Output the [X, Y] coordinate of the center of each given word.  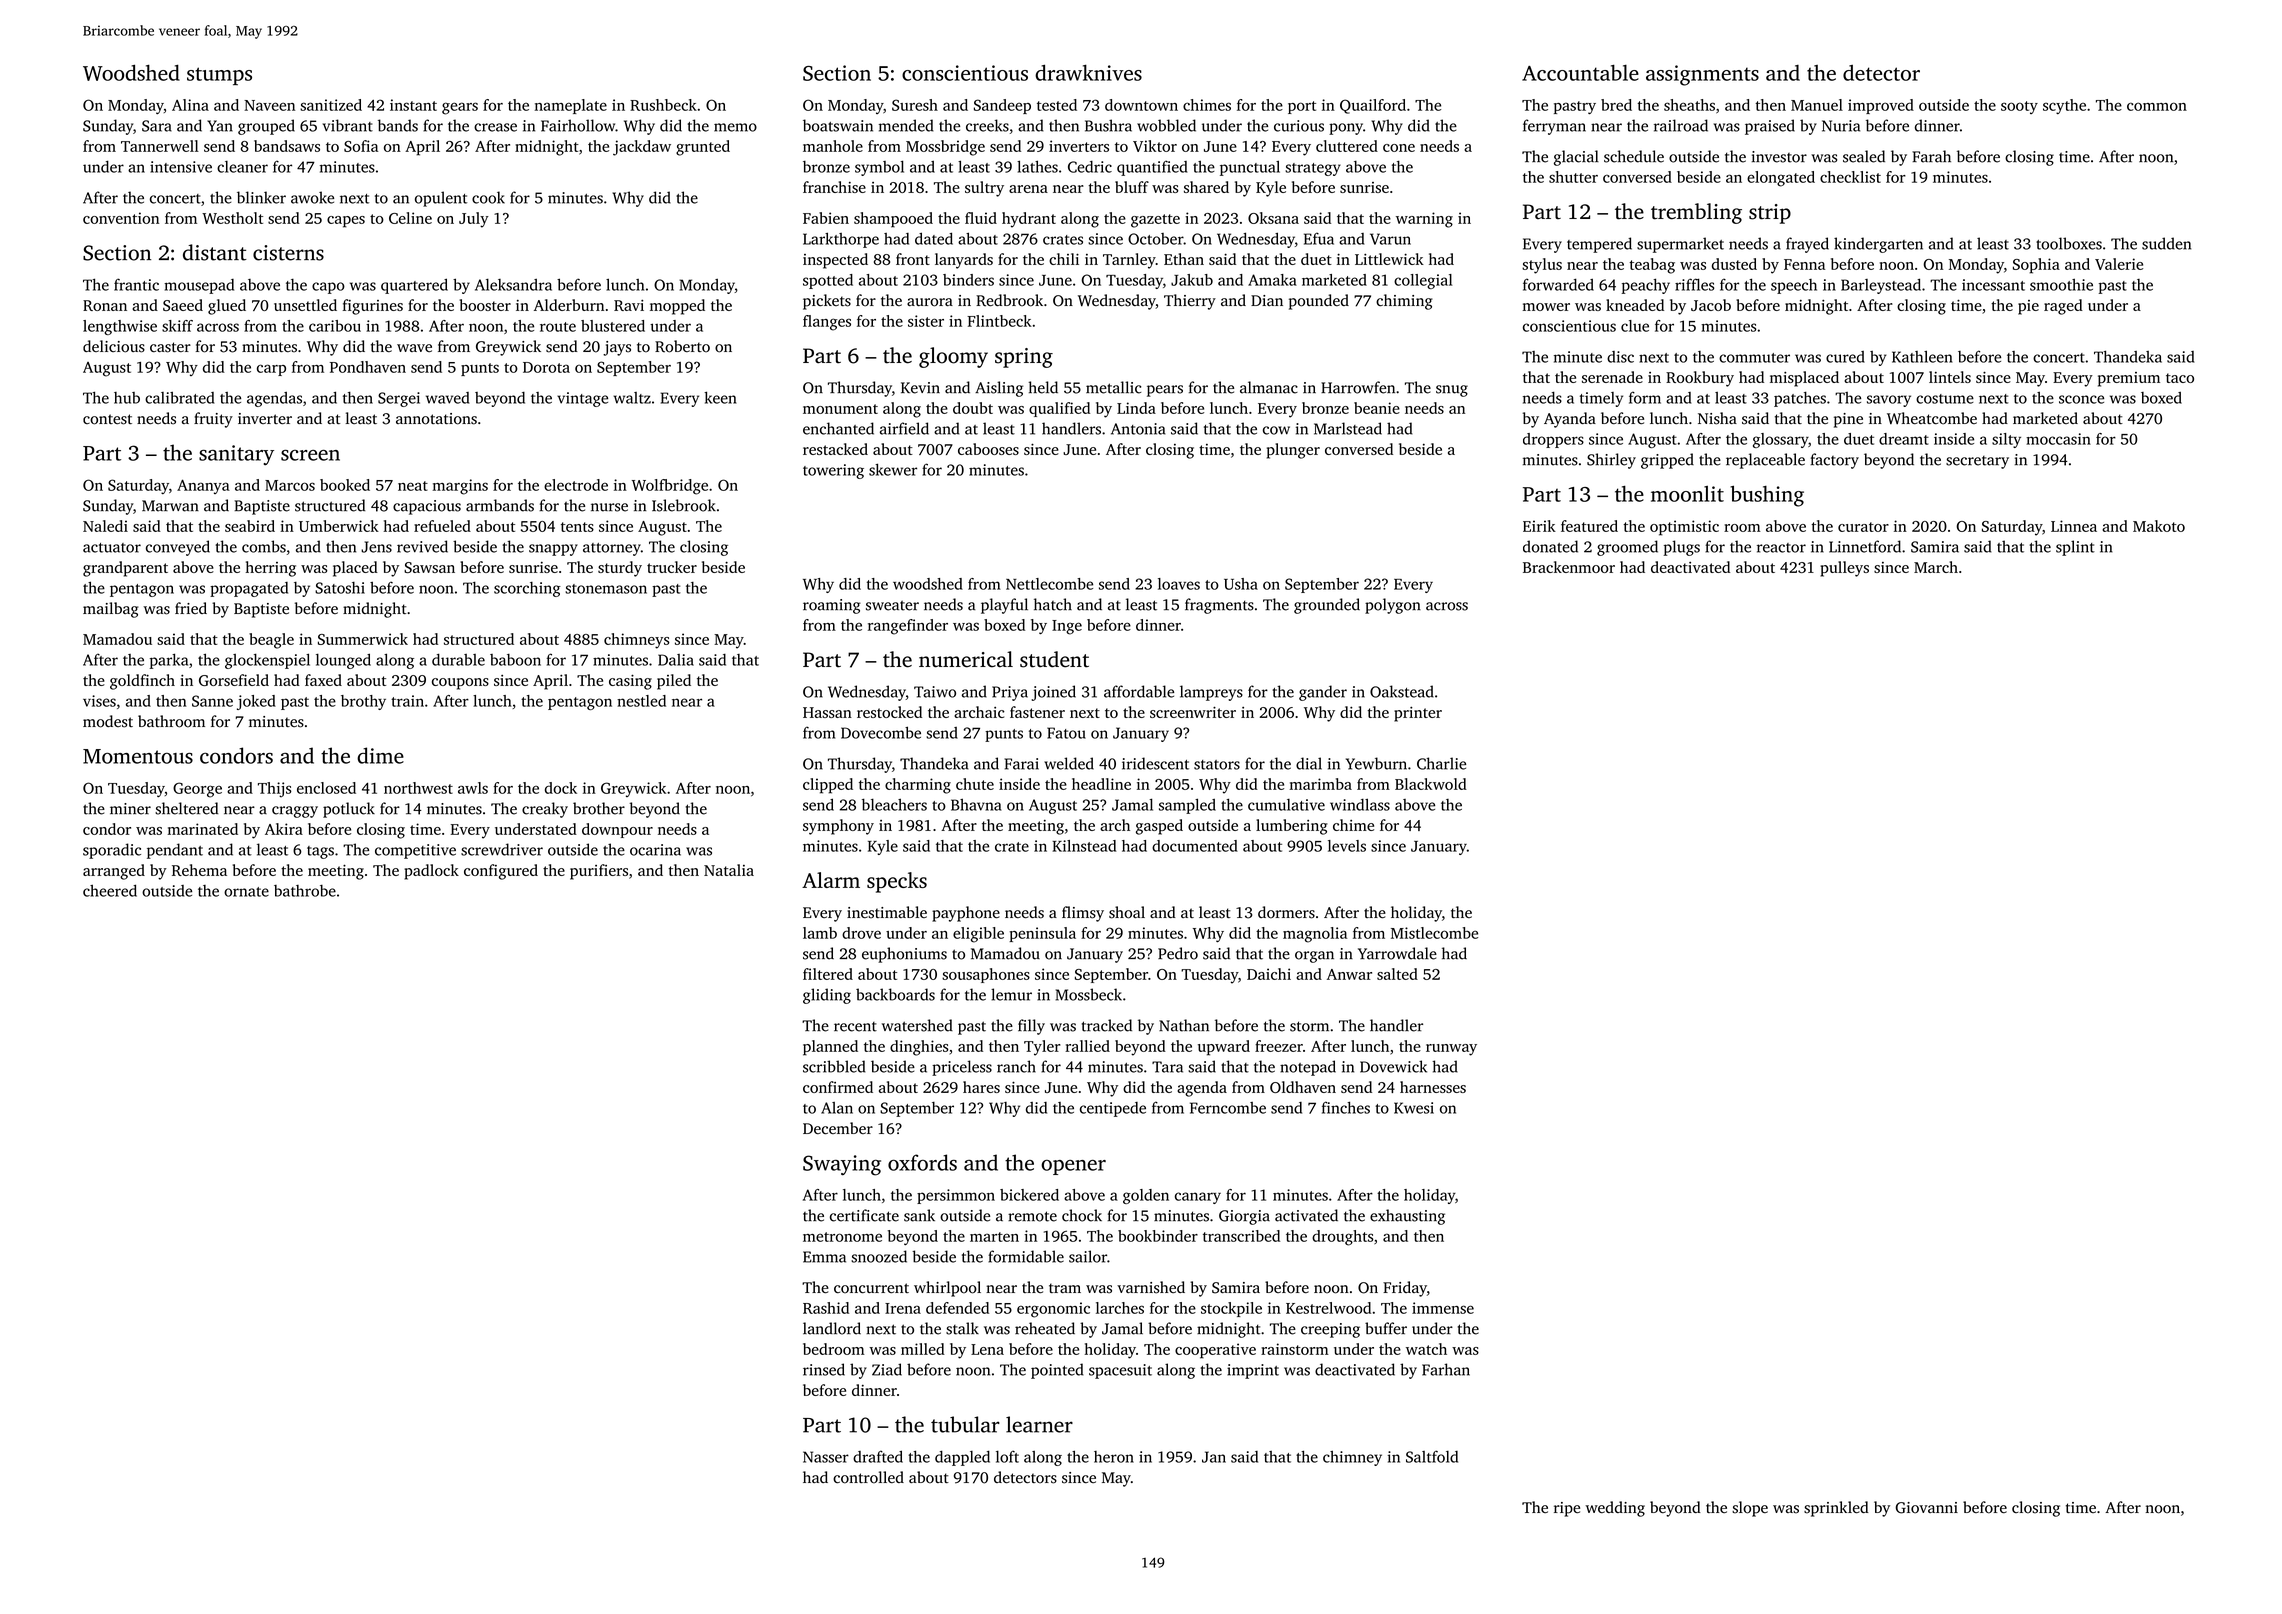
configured [501, 872]
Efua [1319, 239]
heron [1114, 1457]
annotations [436, 419]
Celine [410, 218]
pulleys [1844, 569]
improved [1881, 106]
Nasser [826, 1457]
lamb [820, 933]
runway [1451, 1050]
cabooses [988, 449]
